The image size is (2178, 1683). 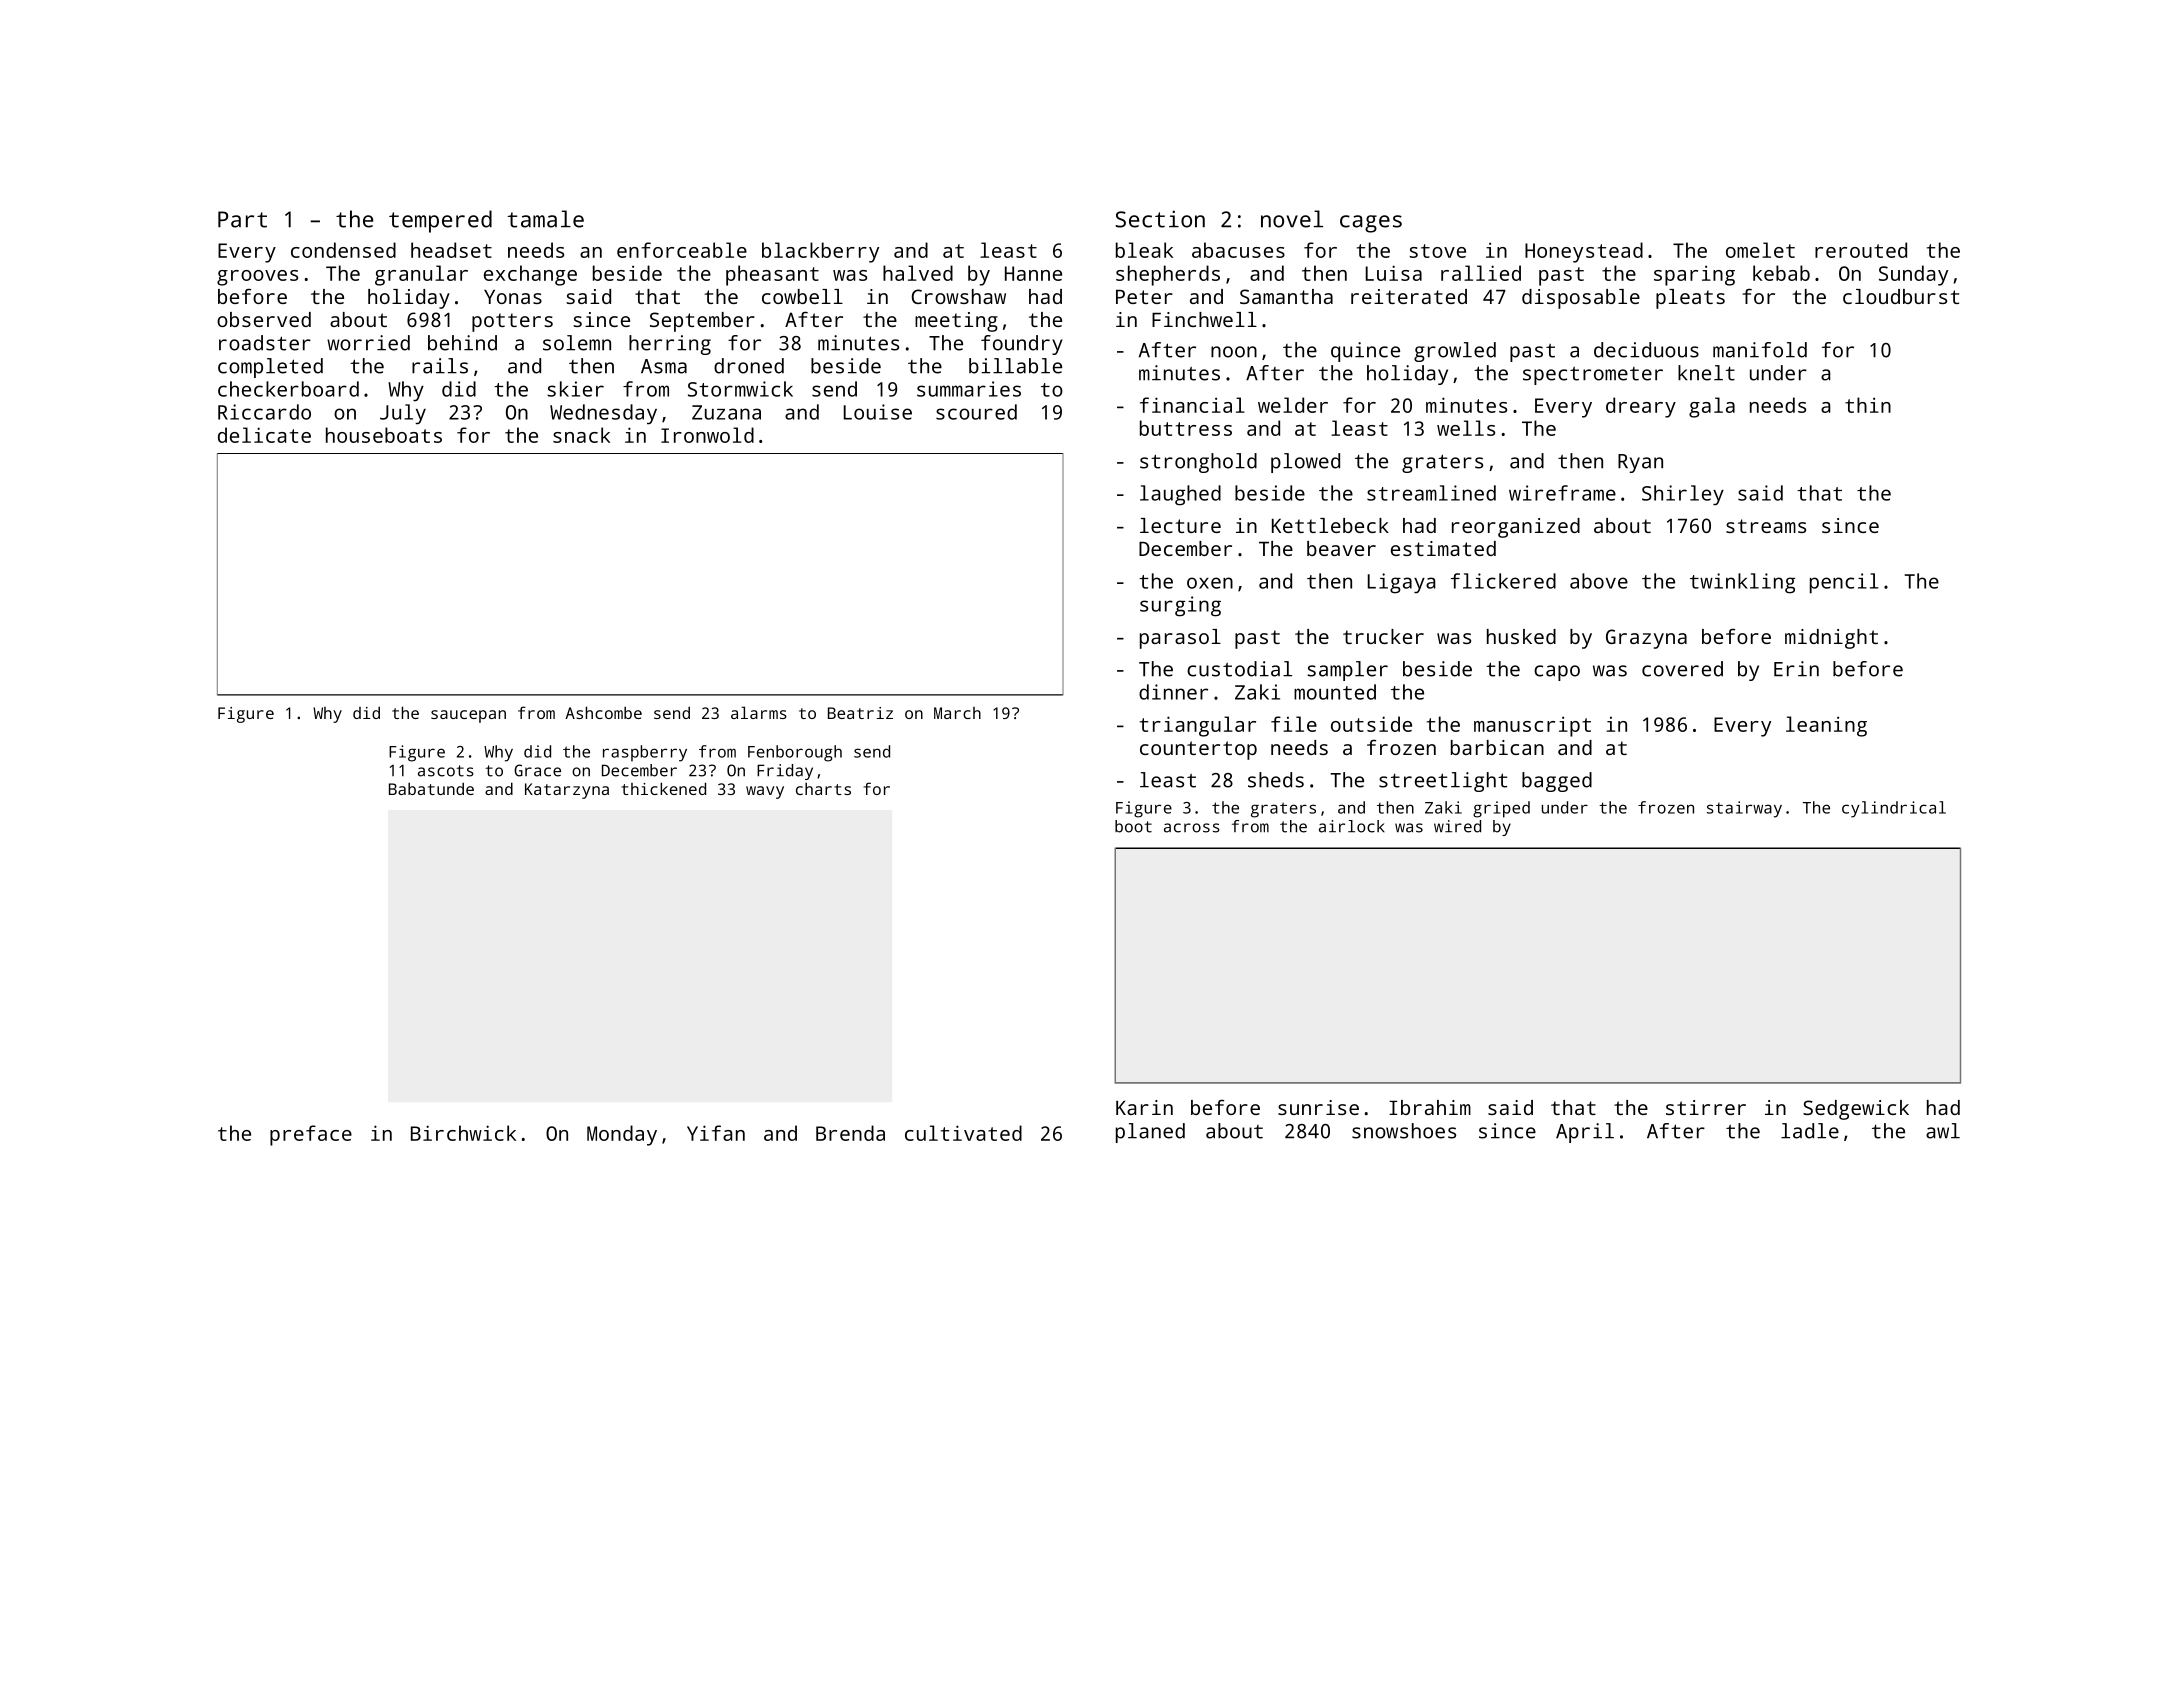 I want to click on ladle, so click(x=1810, y=1131).
